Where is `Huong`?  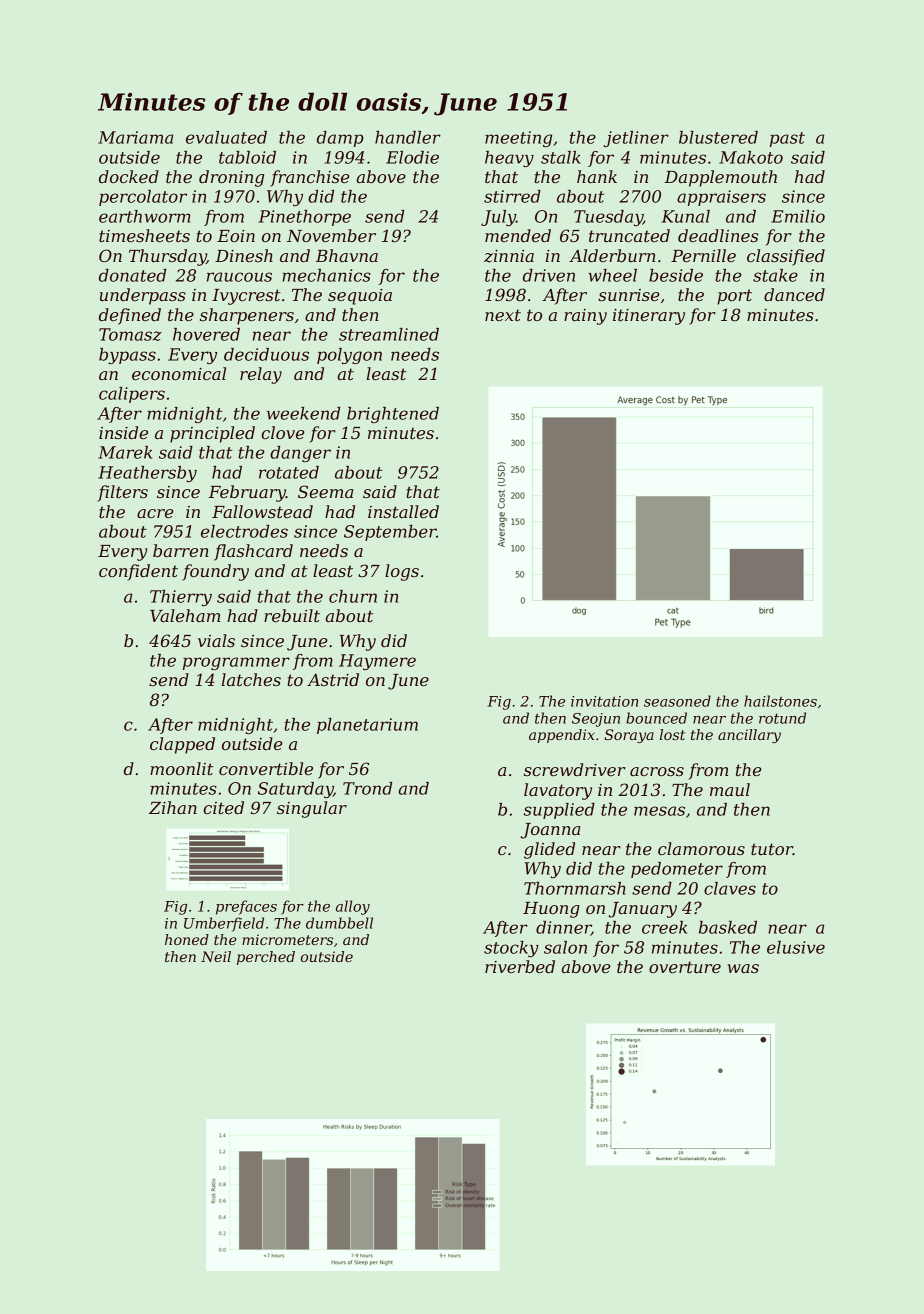
Huong is located at coordinates (551, 910).
